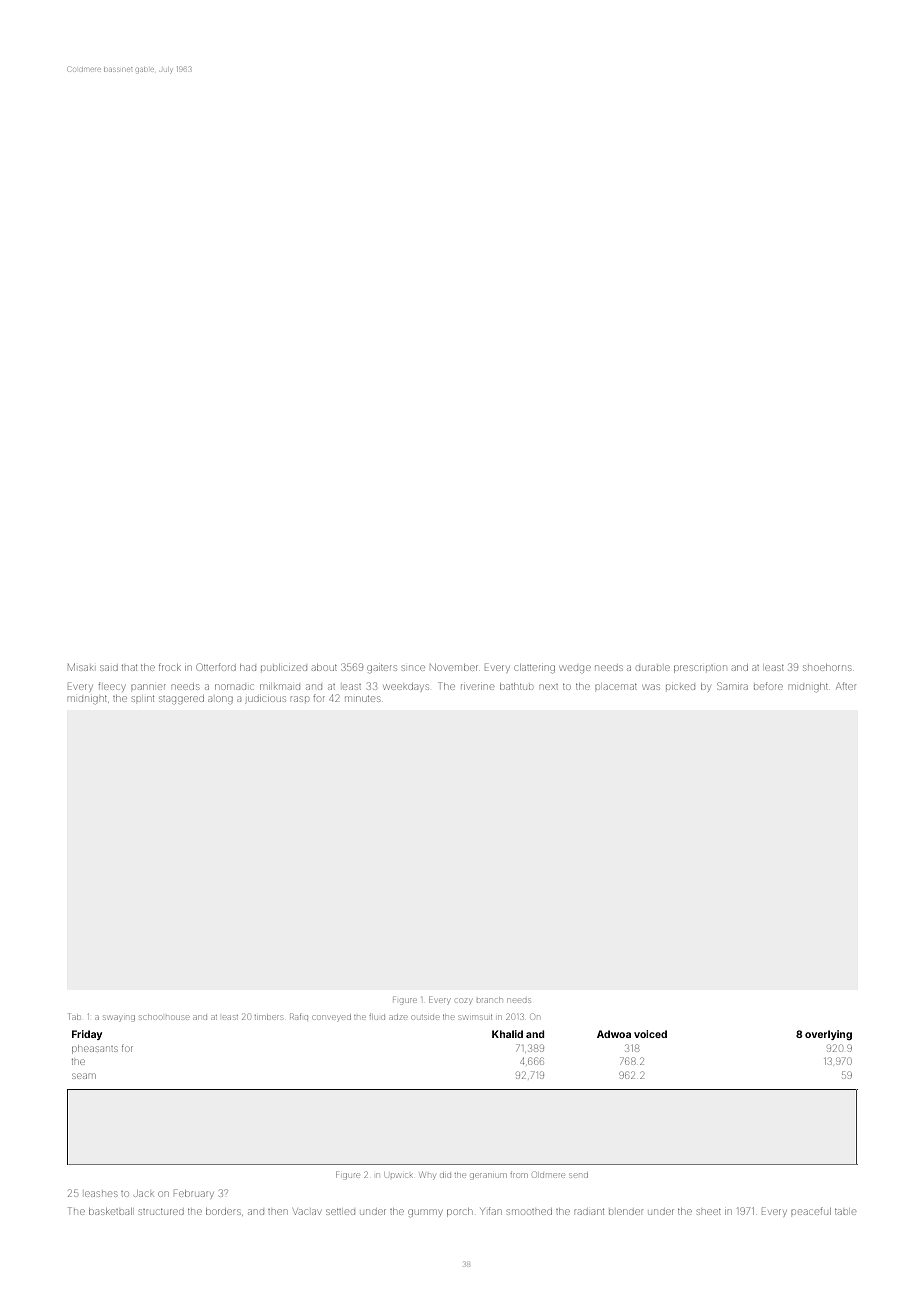 The height and width of the screenshot is (1308, 924). Describe the element at coordinates (454, 667) in the screenshot. I see `November` at that location.
